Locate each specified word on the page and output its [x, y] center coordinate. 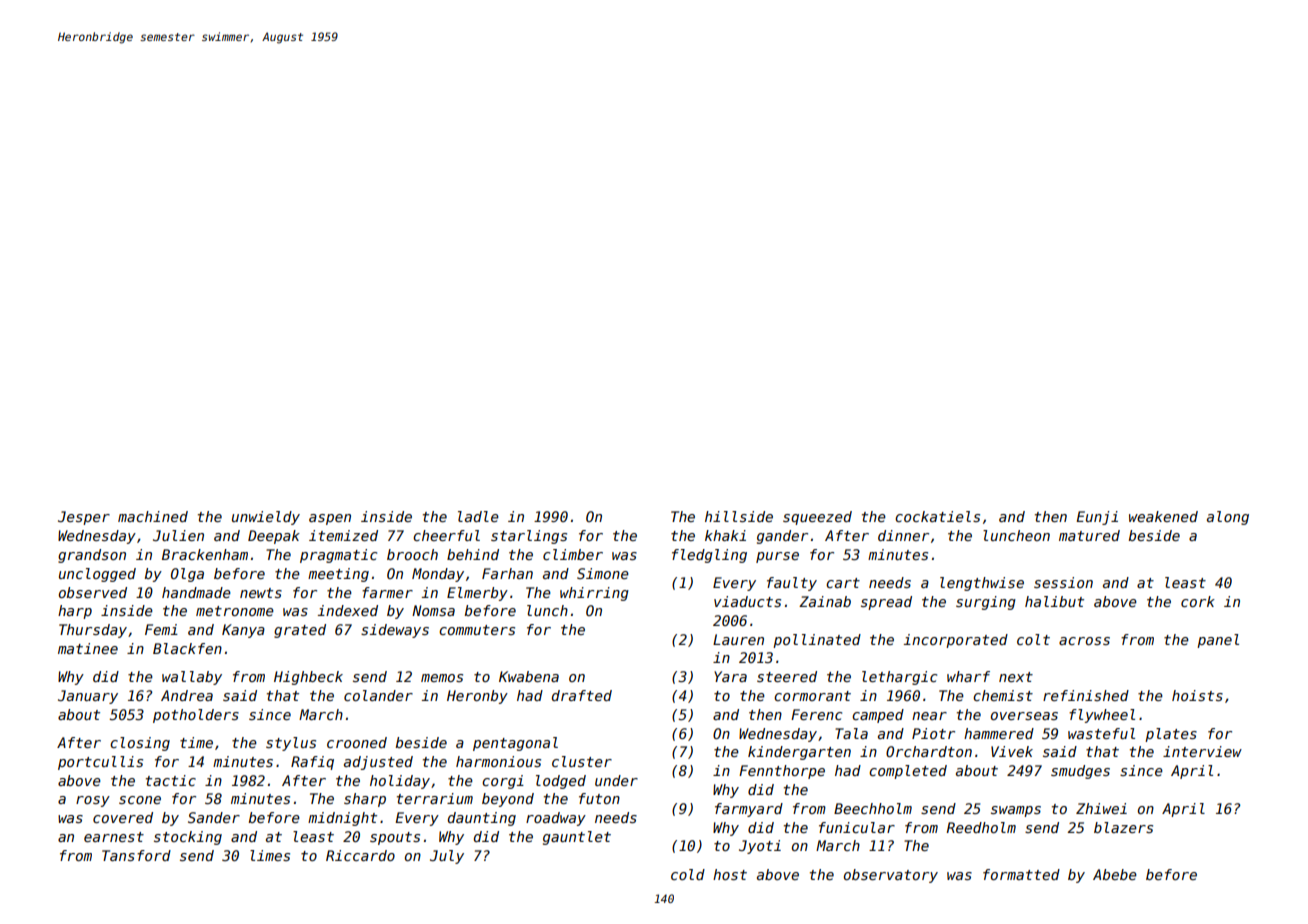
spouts [395, 838]
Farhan [507, 573]
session [1063, 582]
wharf [968, 676]
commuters [477, 630]
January [88, 697]
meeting [338, 575]
